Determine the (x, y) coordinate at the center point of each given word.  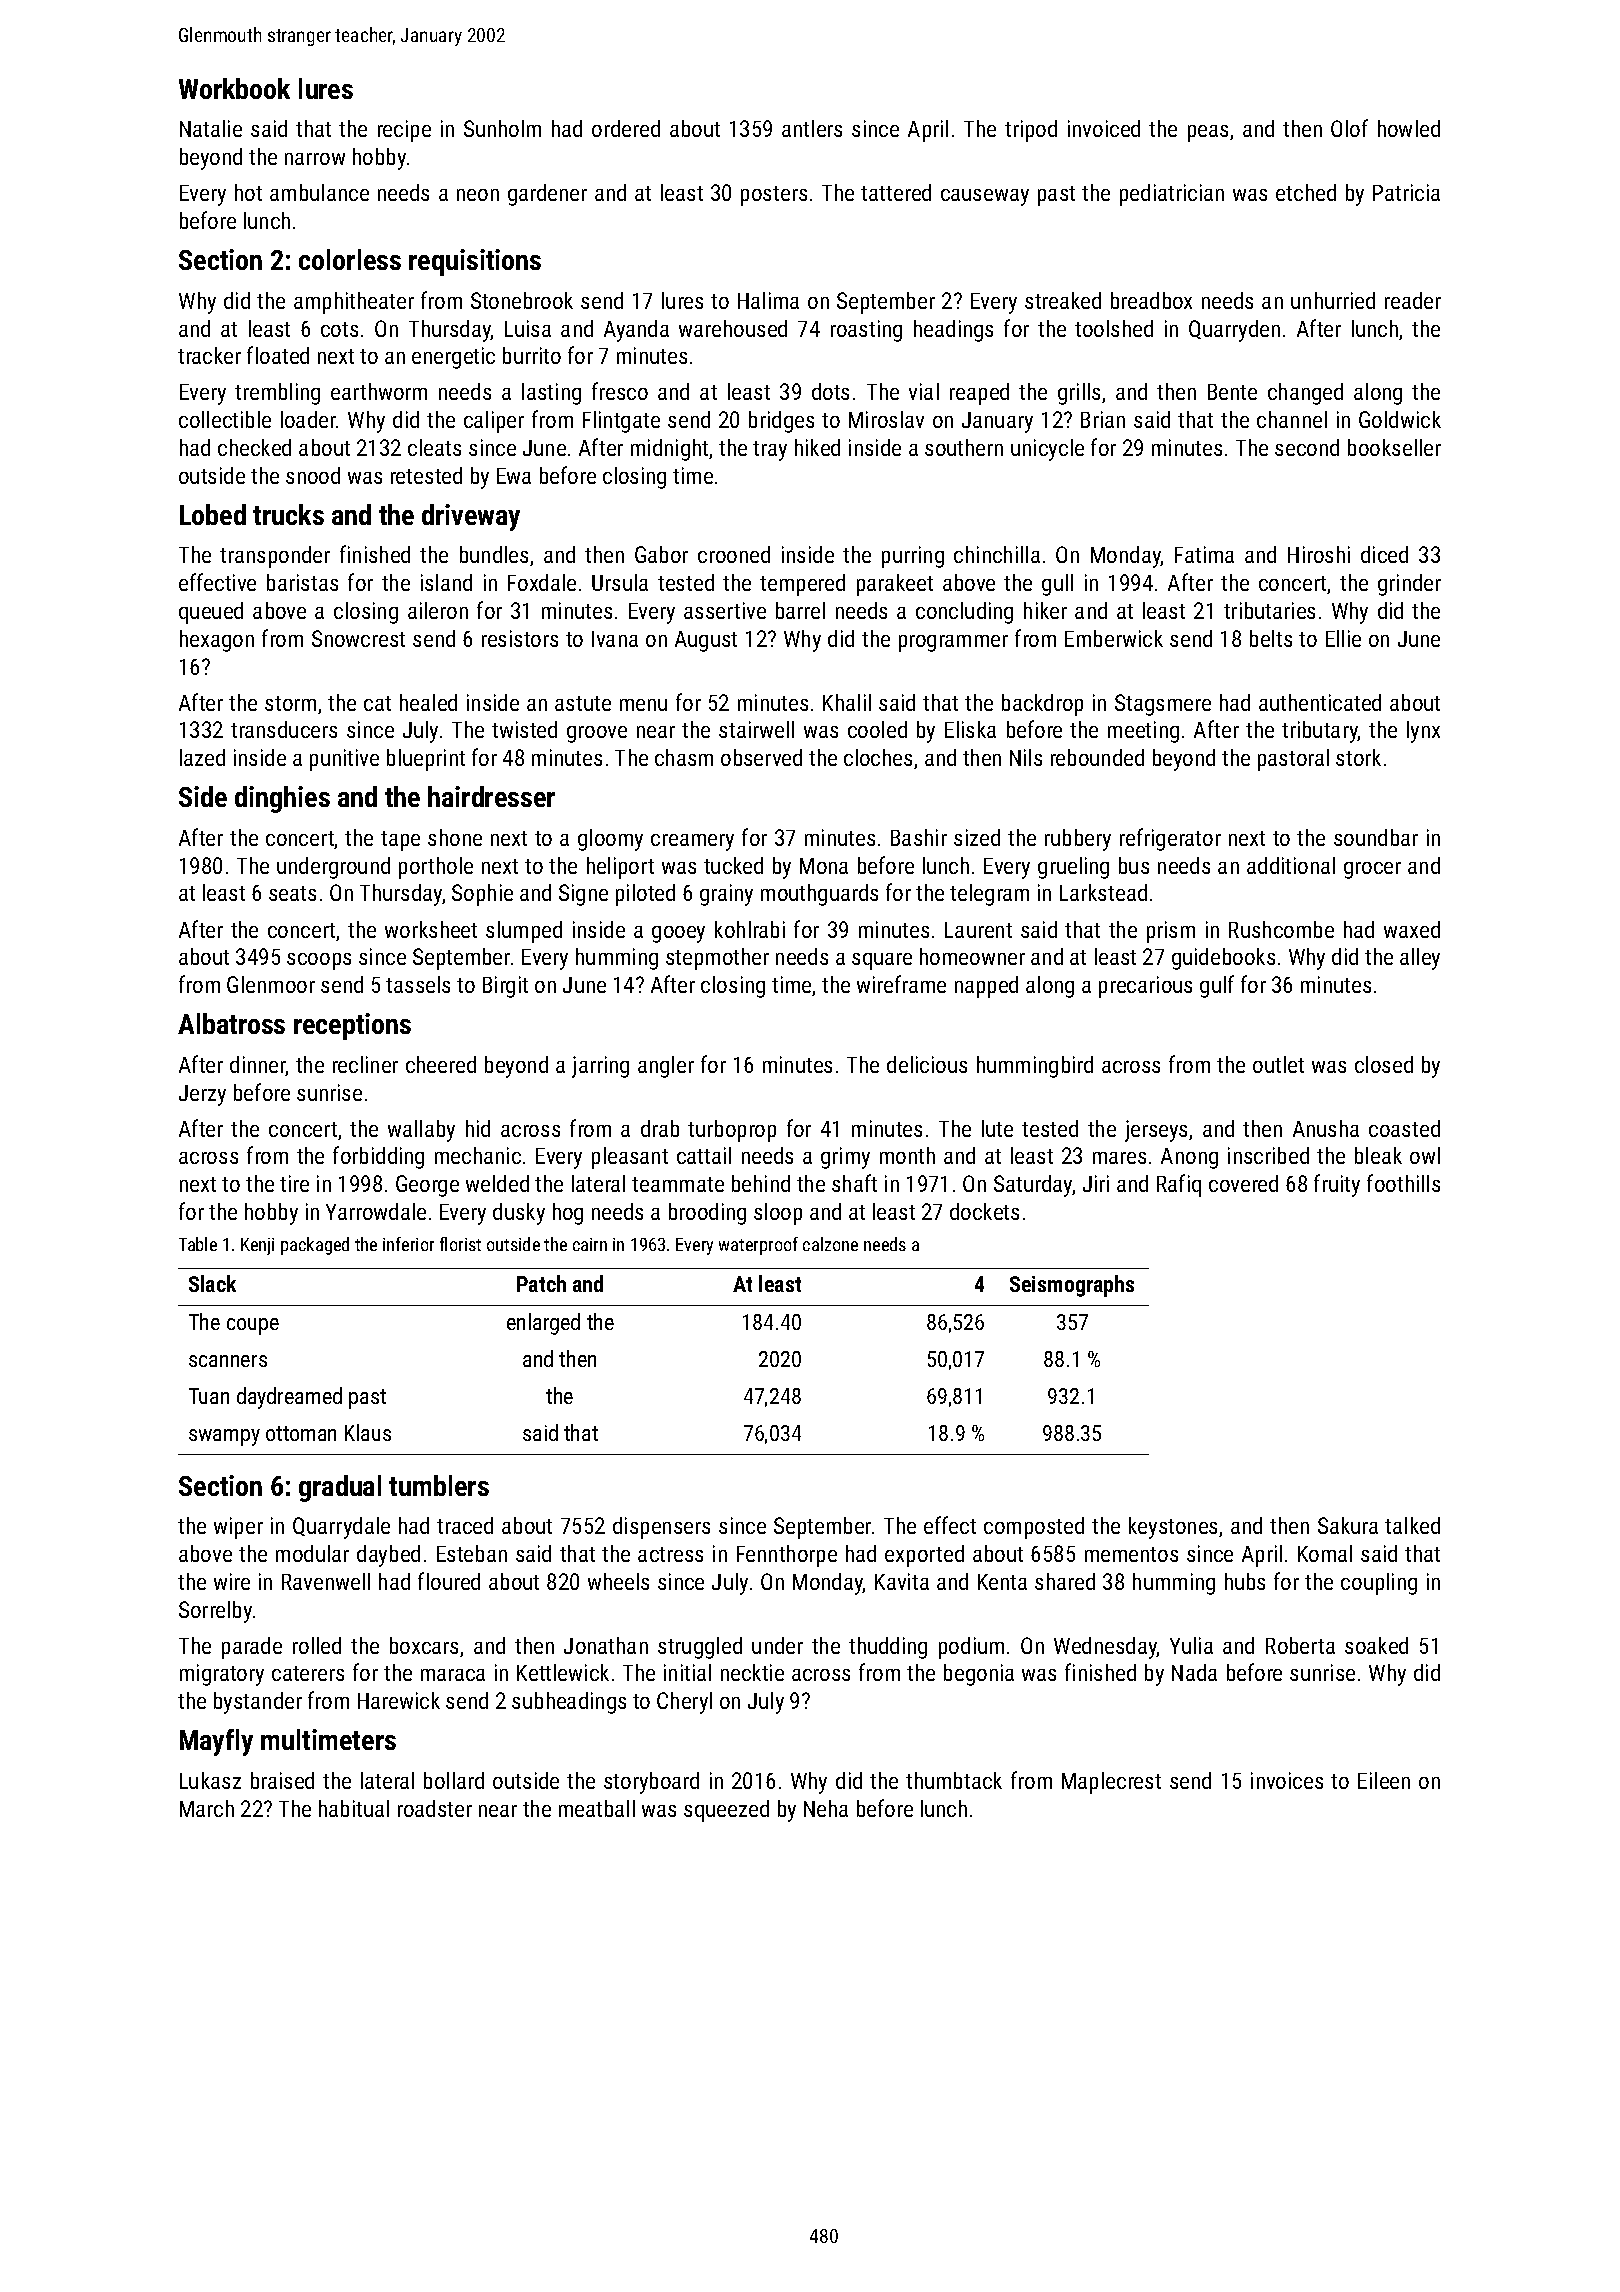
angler (666, 1067)
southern (964, 447)
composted (1034, 1528)
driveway (471, 517)
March (207, 1808)
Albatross (231, 1023)
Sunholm (502, 128)
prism (1171, 932)
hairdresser (491, 796)
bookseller (1394, 447)
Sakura (1348, 1525)
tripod (1031, 131)
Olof (1349, 128)
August (706, 641)
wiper (238, 1528)
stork (1358, 757)
